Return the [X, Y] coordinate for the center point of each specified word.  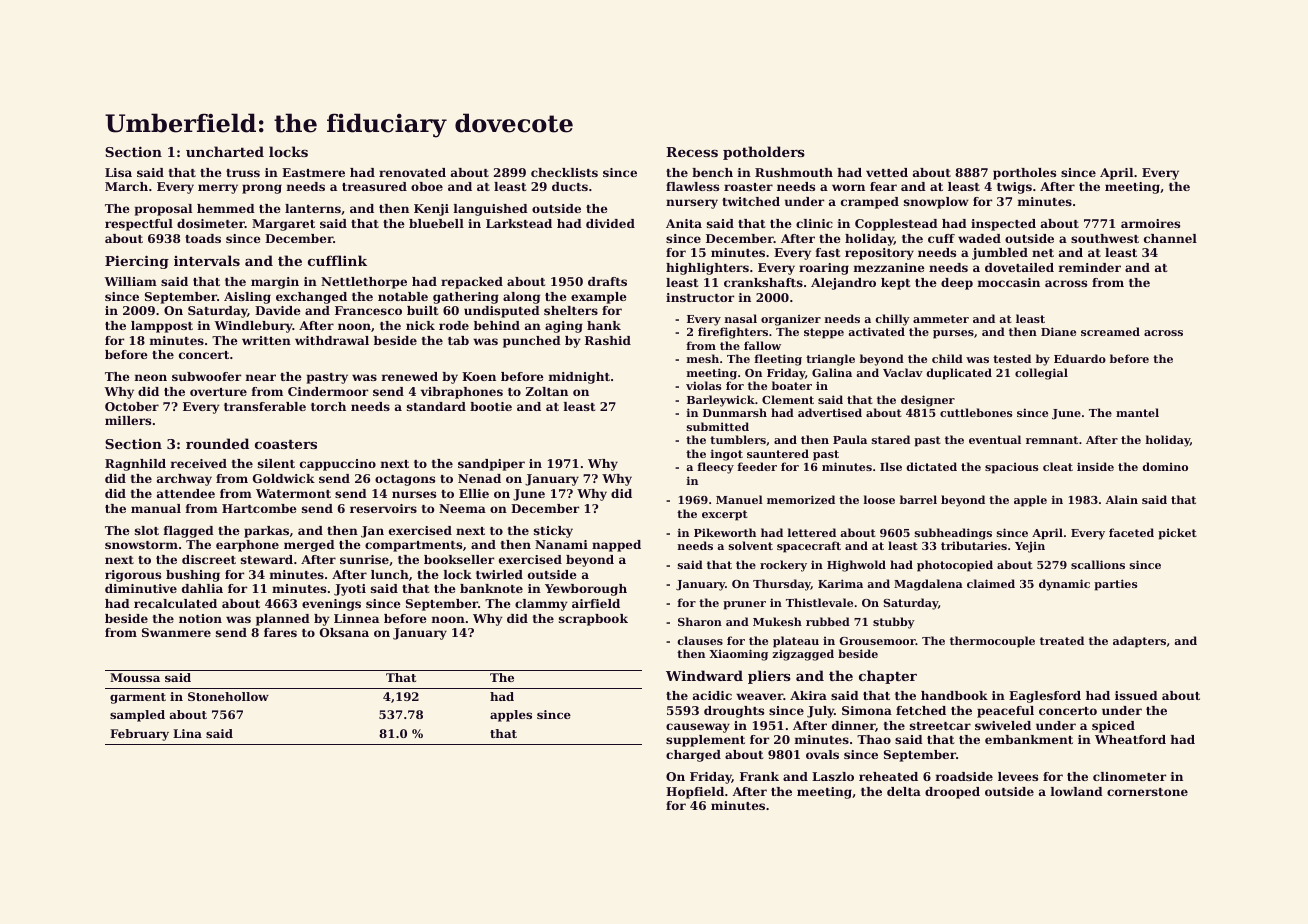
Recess [692, 152]
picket [1177, 534]
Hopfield [695, 793]
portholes [1024, 174]
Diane [1058, 331]
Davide [278, 310]
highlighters [707, 269]
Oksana [344, 632]
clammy [541, 605]
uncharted [225, 151]
